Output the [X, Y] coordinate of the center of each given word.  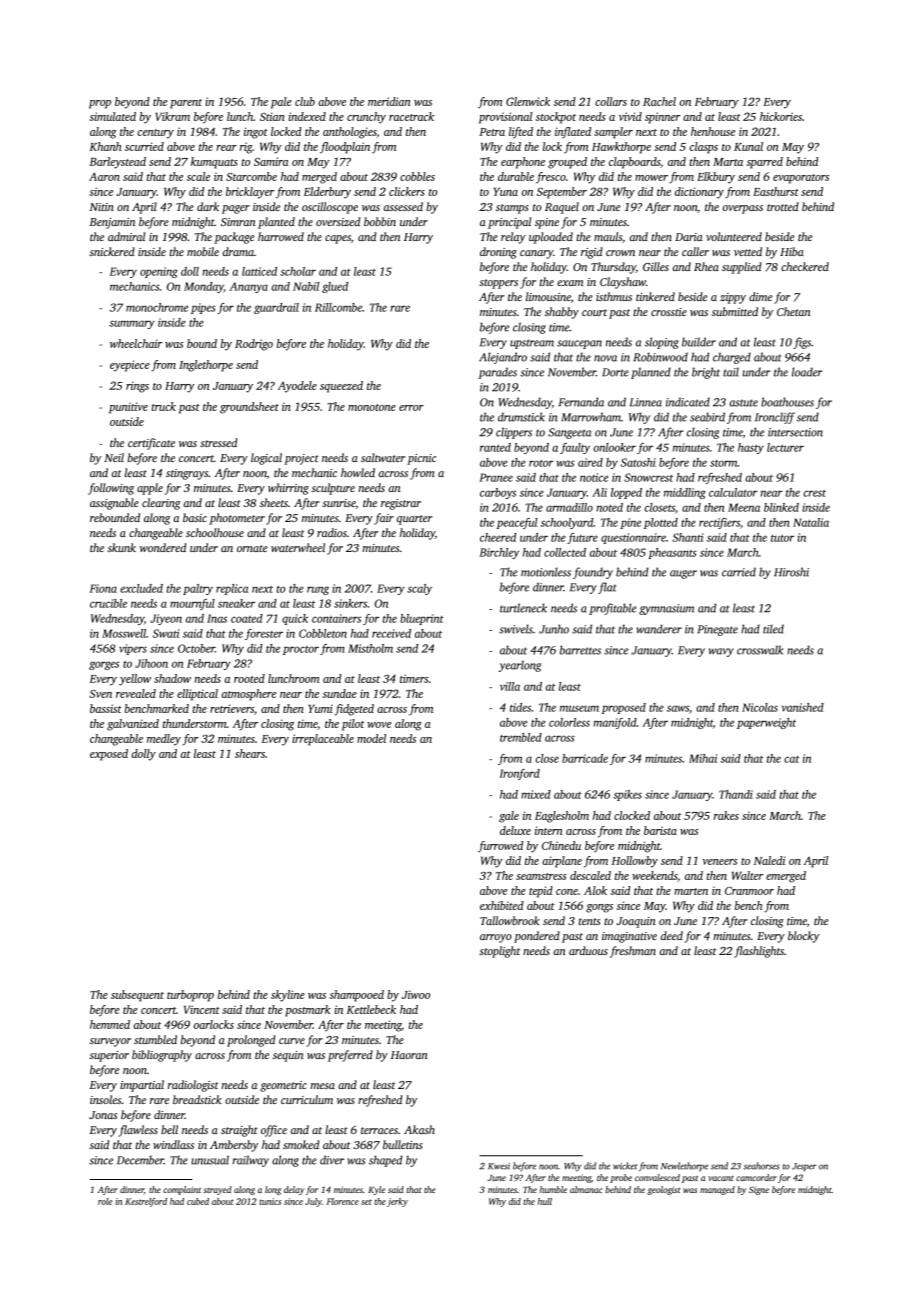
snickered [112, 251]
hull [545, 1201]
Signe [759, 1190]
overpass [743, 209]
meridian [389, 101]
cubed [198, 1201]
